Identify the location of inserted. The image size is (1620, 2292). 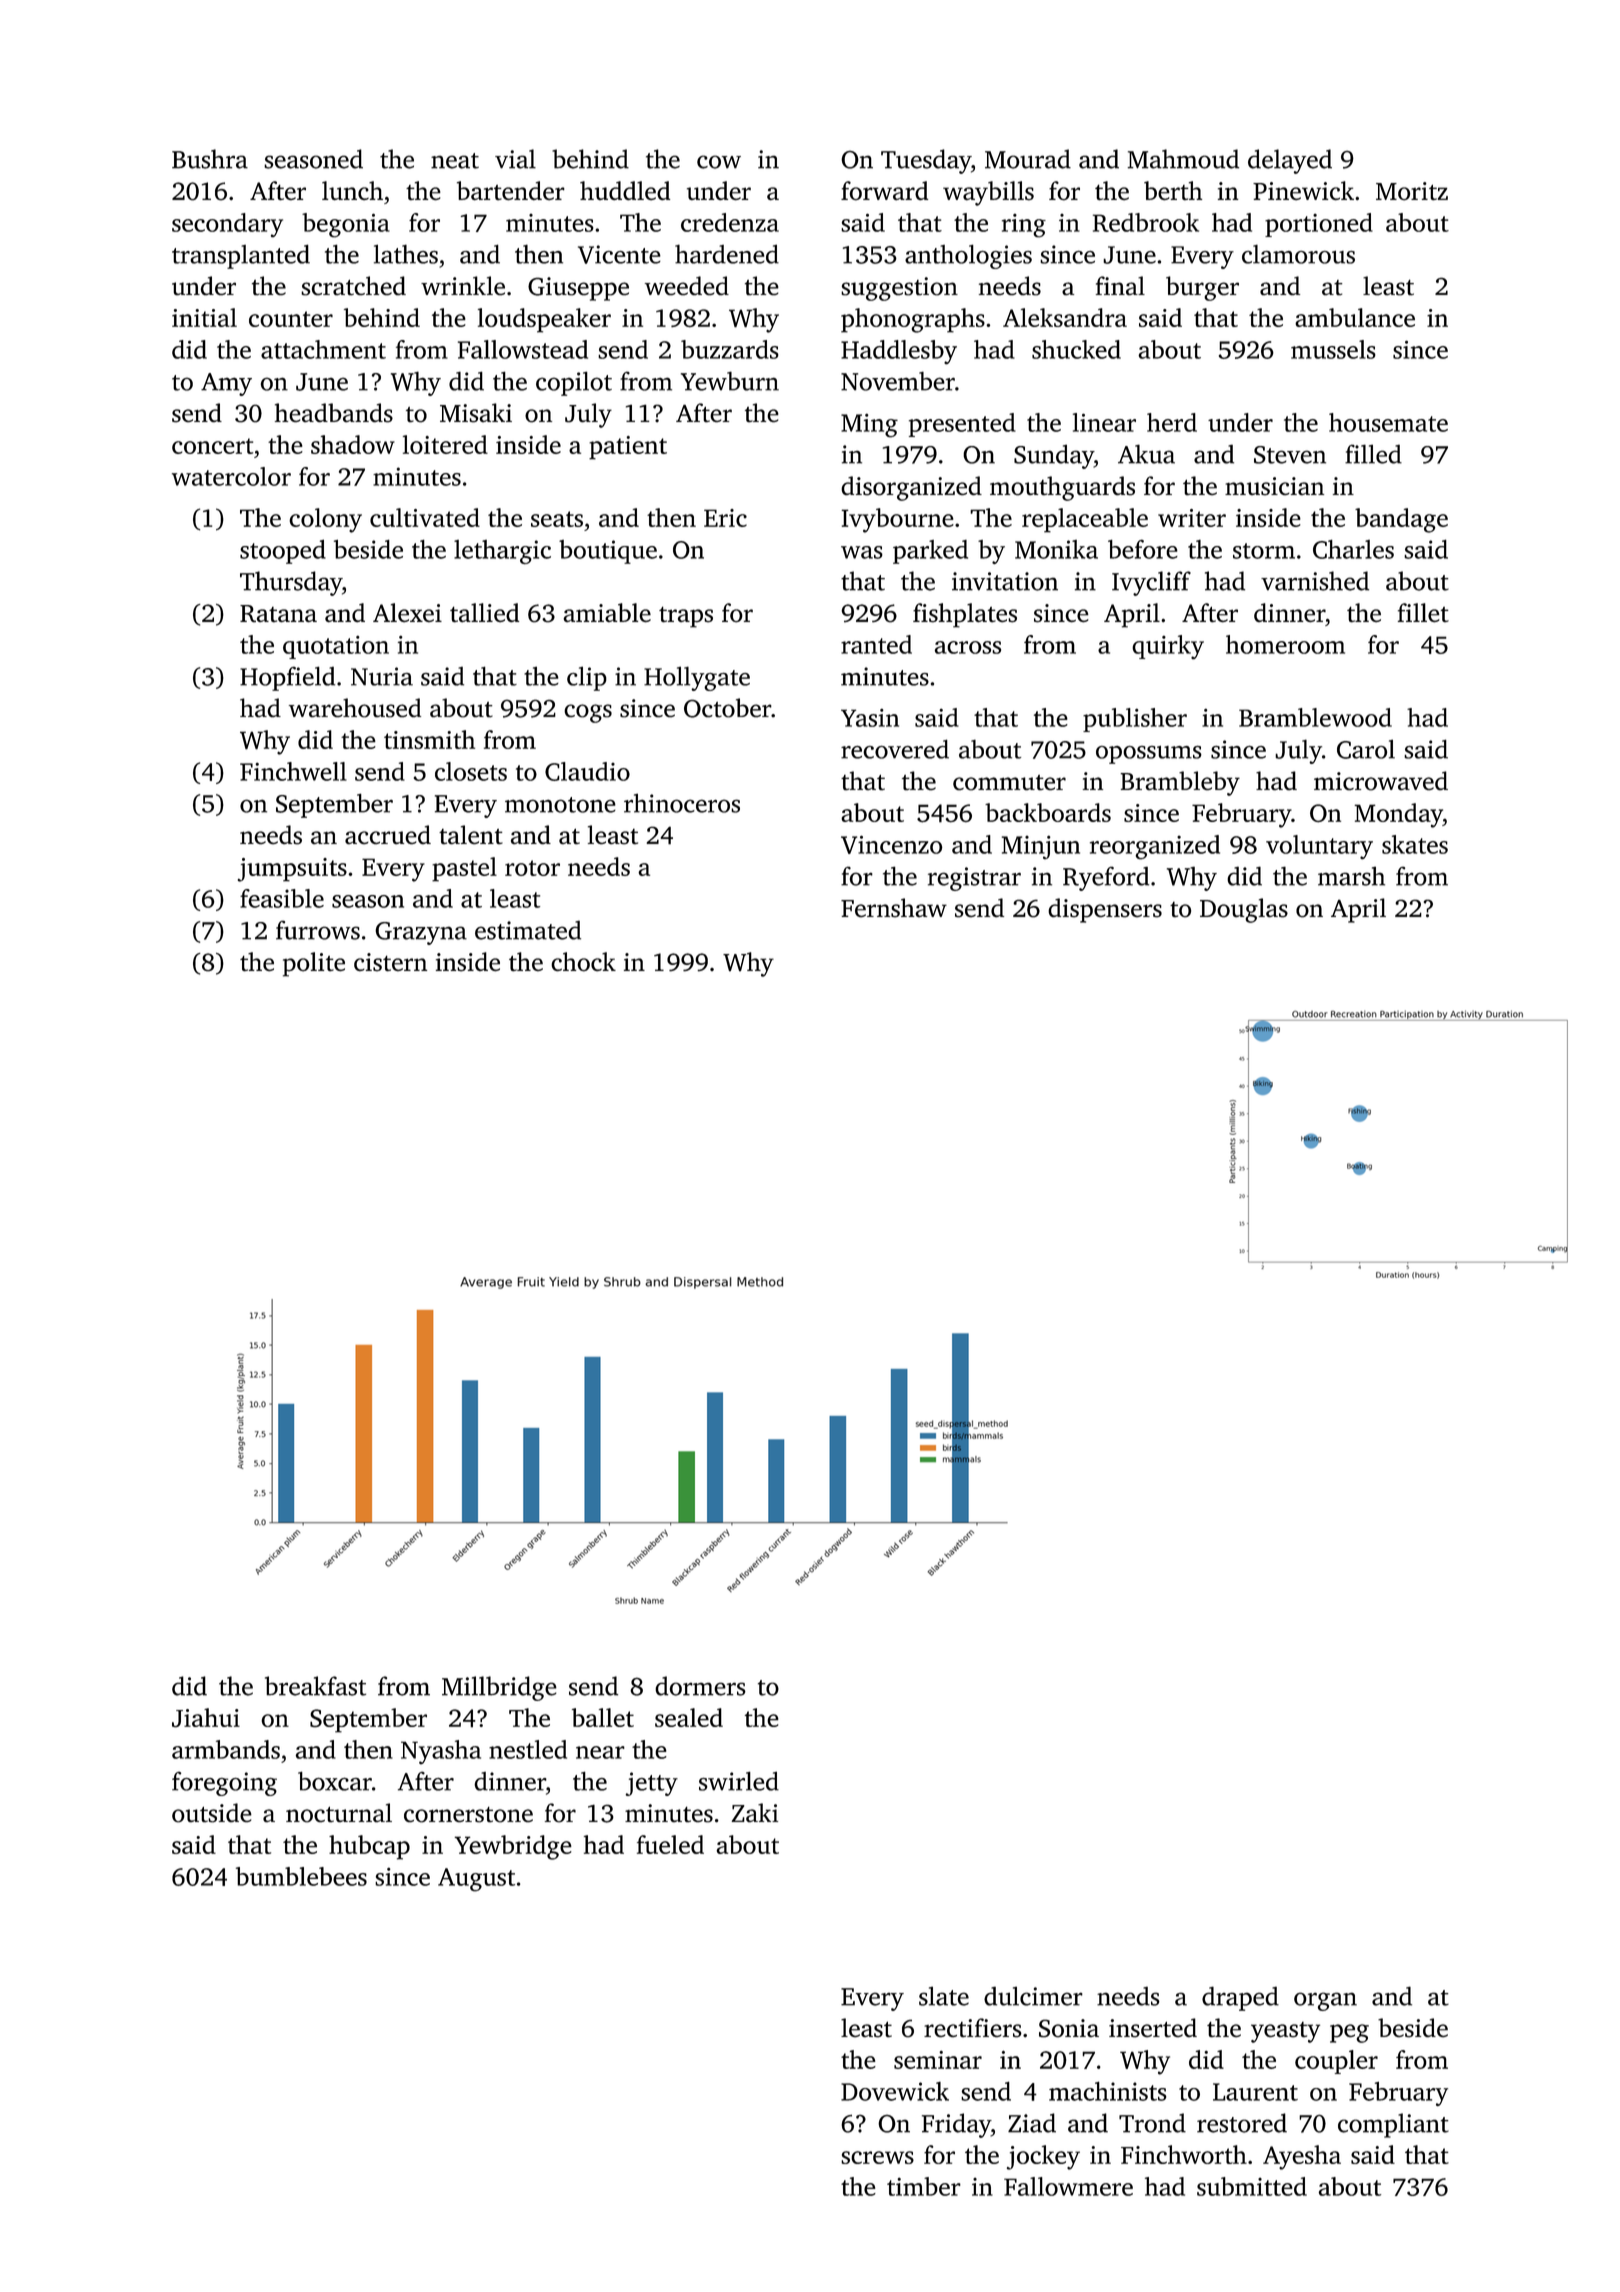
(1153, 2028).
